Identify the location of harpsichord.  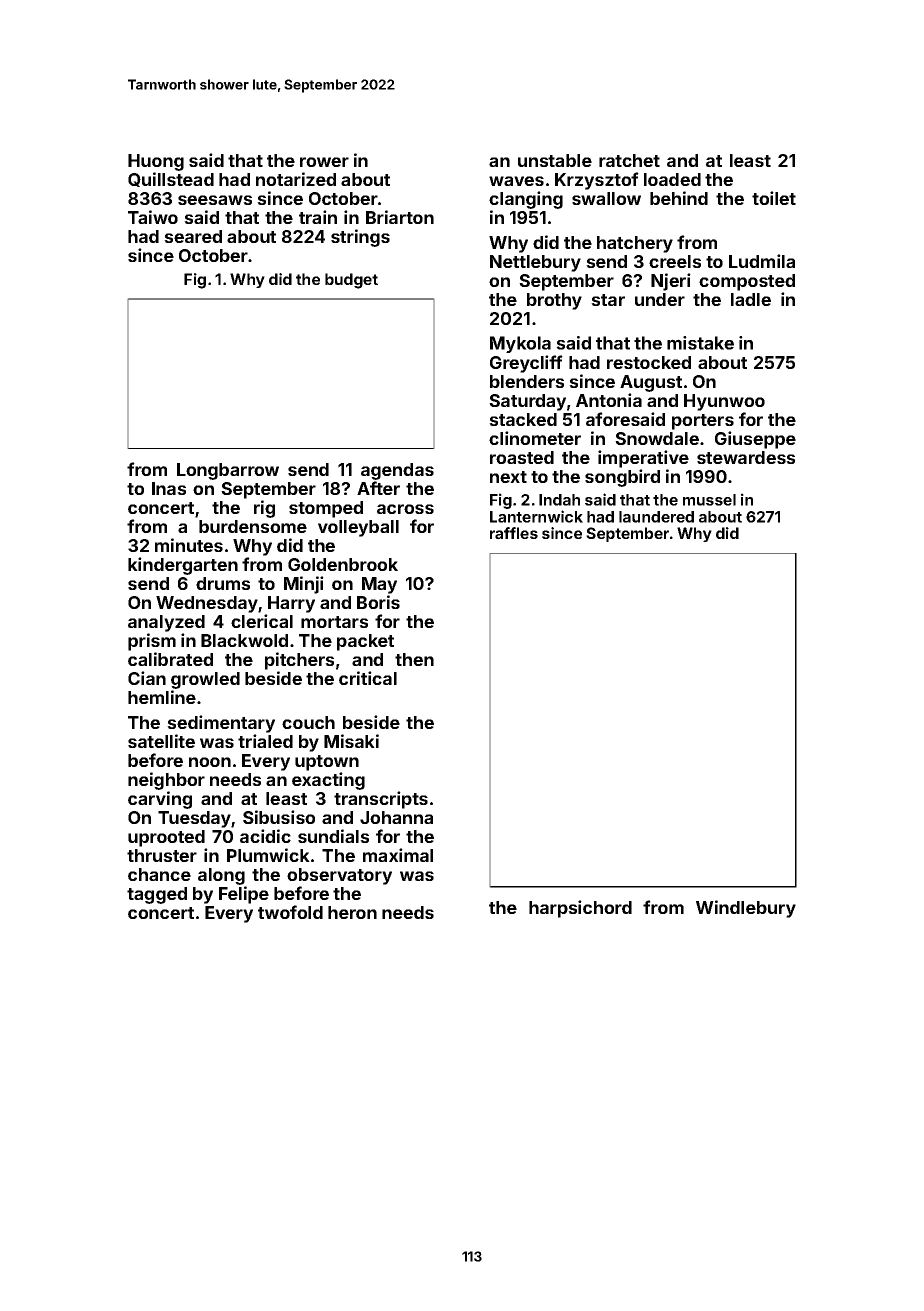
(580, 909).
